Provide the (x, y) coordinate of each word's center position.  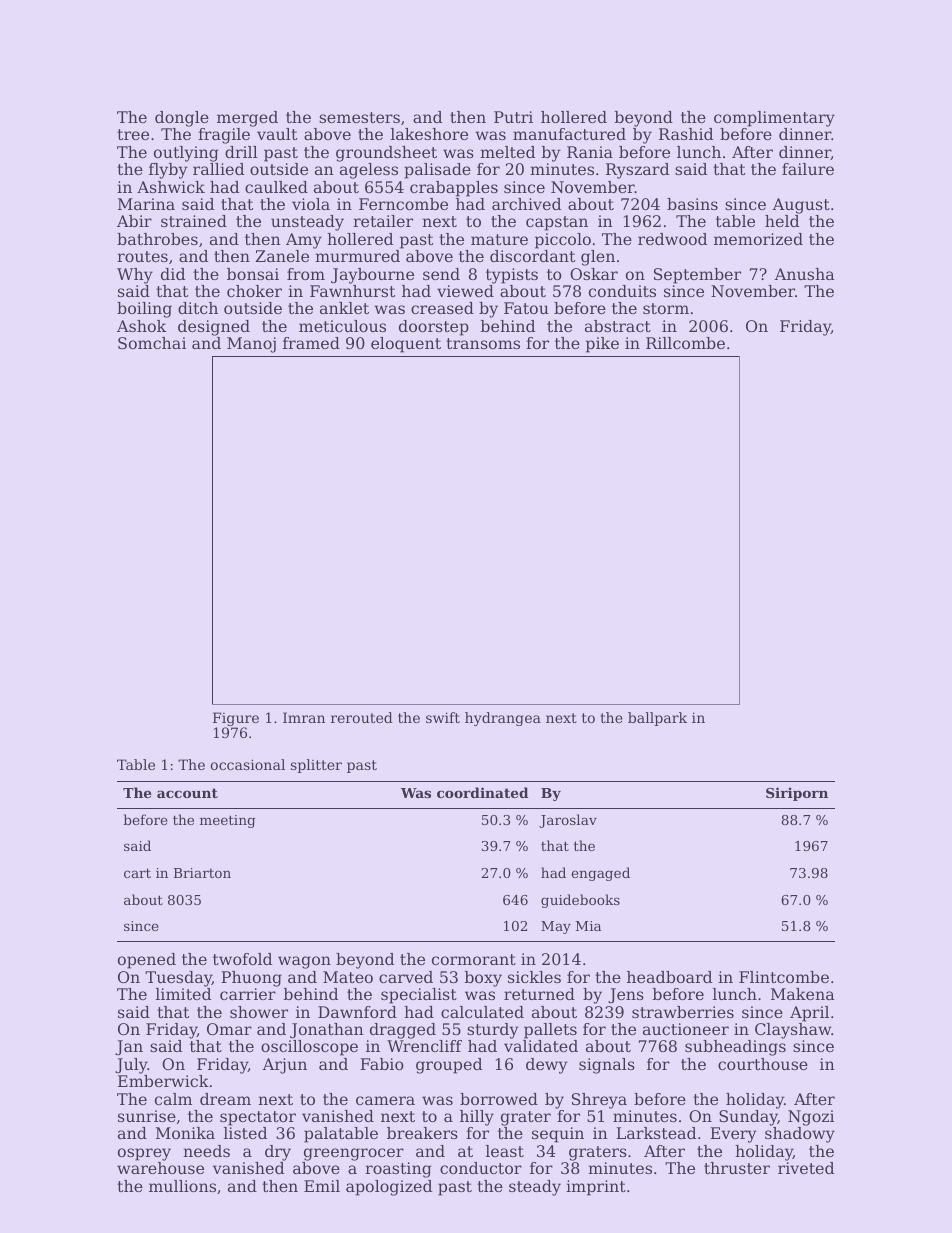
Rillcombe (685, 343)
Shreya (599, 1101)
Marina (146, 204)
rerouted (362, 717)
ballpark (657, 719)
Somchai (152, 343)
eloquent (406, 345)
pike (602, 345)
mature (499, 239)
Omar (229, 1029)
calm (173, 1099)
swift (443, 717)
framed (311, 343)
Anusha (804, 274)
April (809, 1014)
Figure (236, 719)
